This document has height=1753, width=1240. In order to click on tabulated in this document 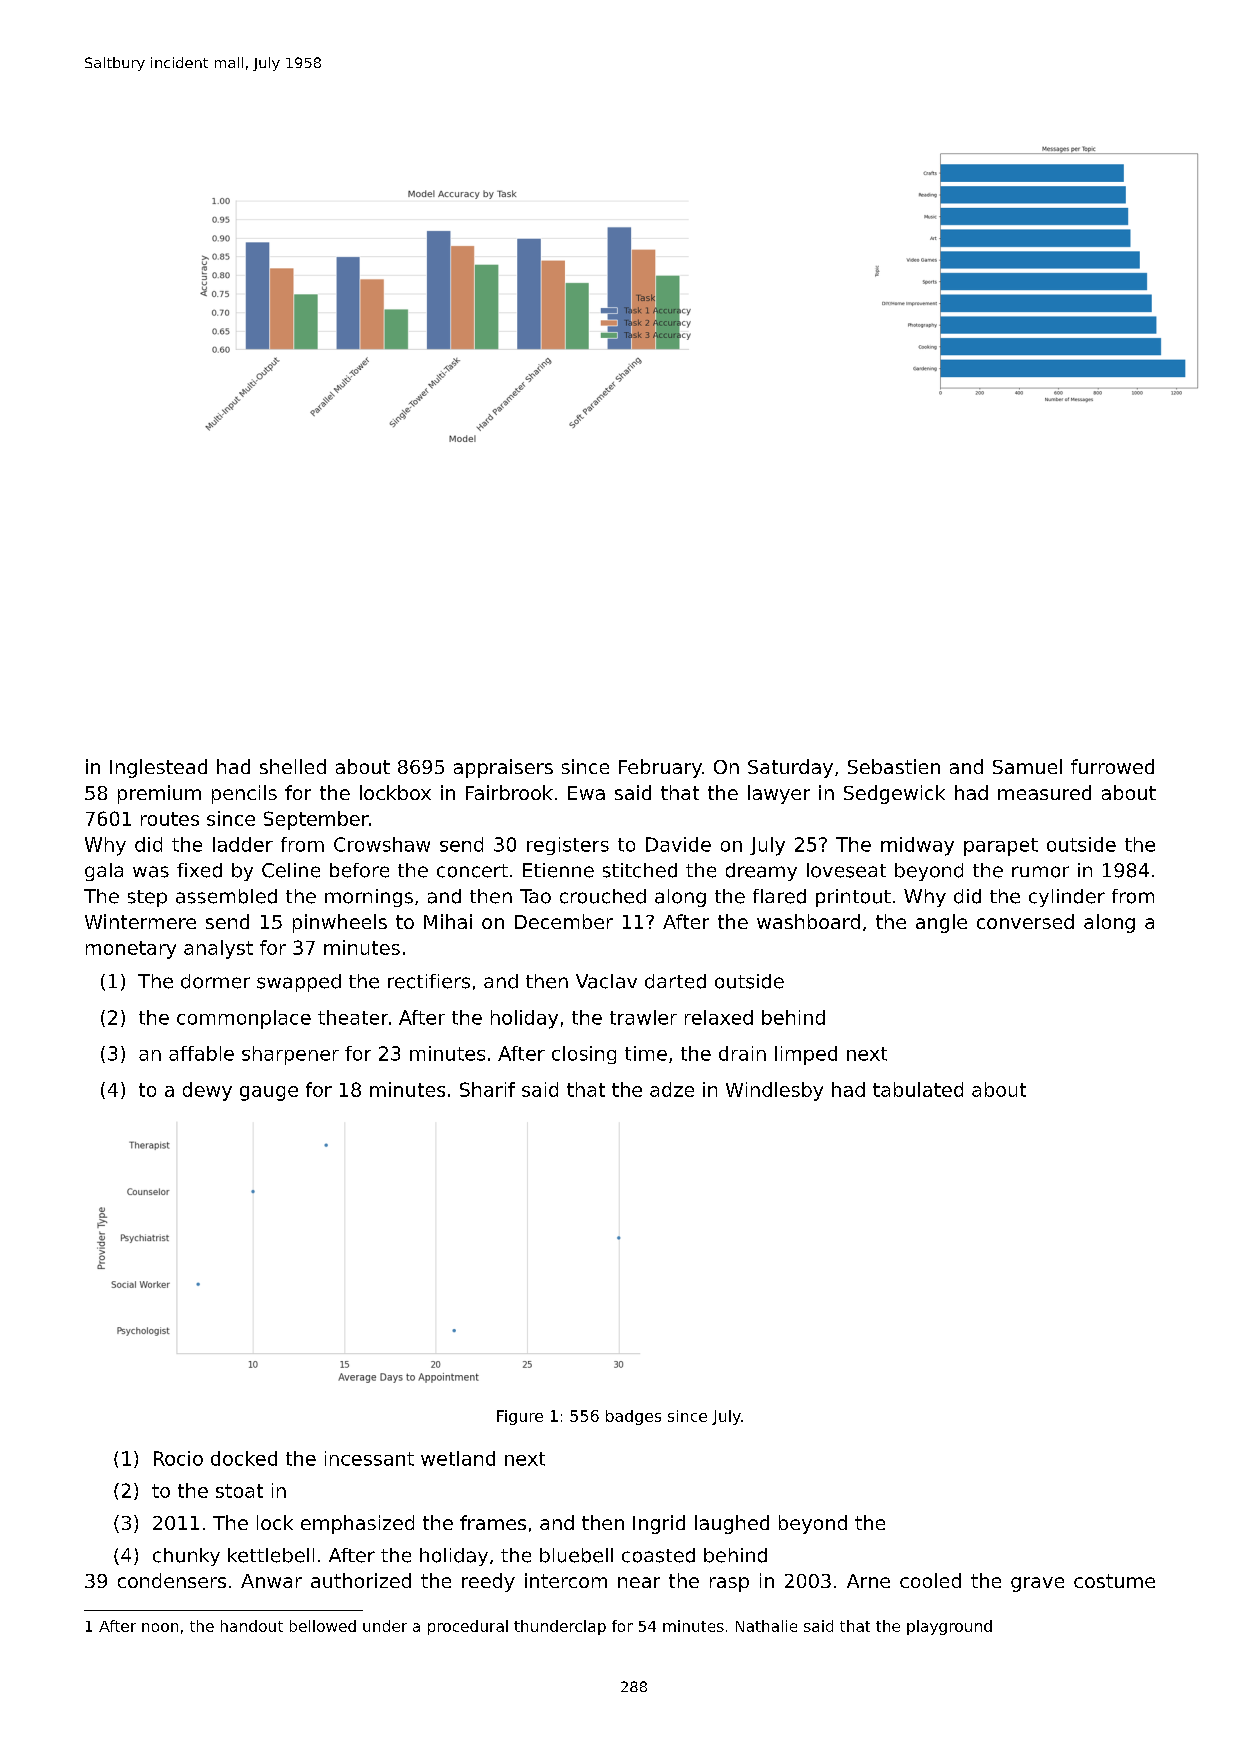, I will do `click(918, 1089)`.
